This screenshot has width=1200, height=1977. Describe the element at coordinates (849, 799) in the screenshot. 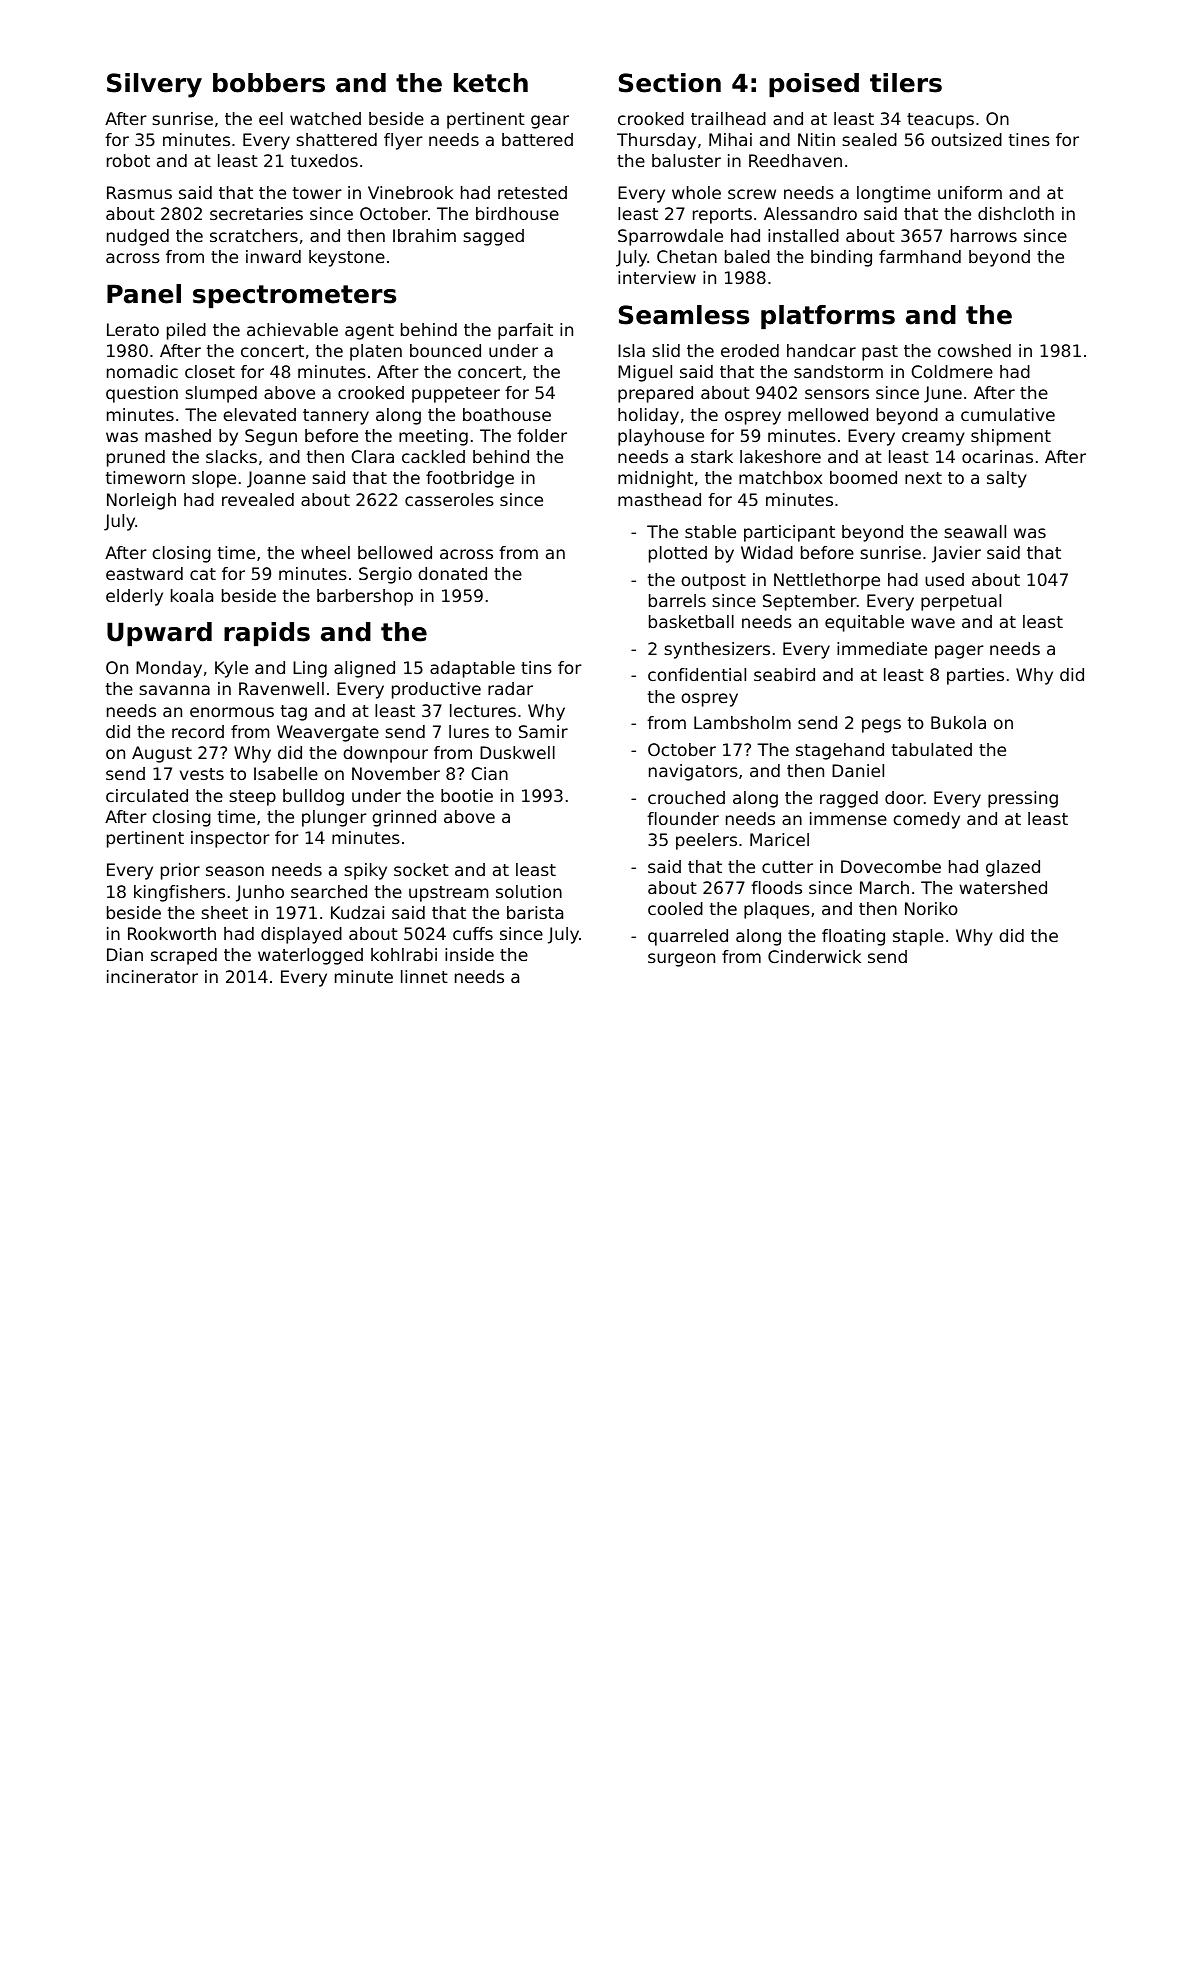

I see `ragged` at that location.
